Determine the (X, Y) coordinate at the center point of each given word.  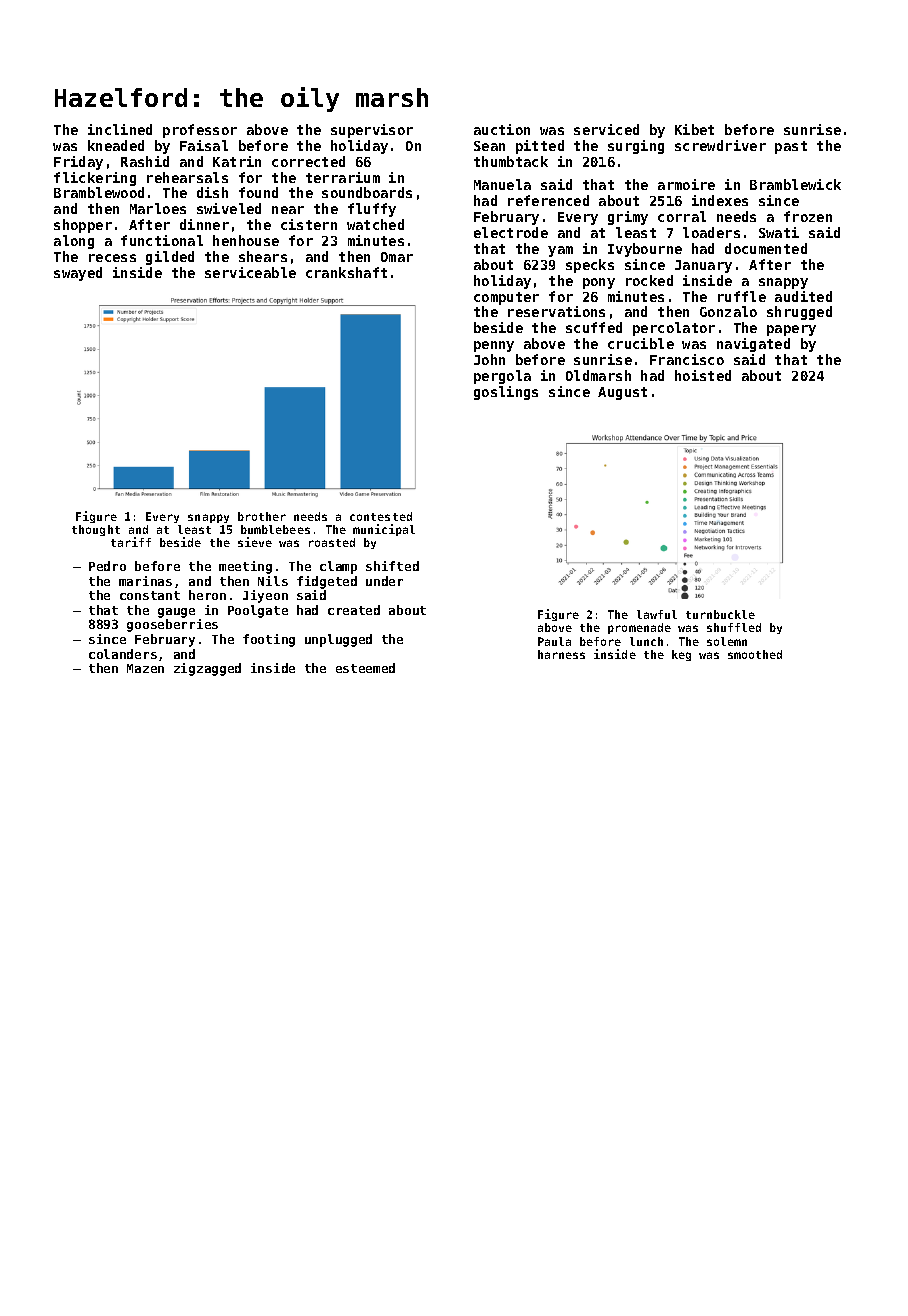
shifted (392, 566)
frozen (808, 216)
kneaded (116, 145)
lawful (657, 614)
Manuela (502, 184)
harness (561, 654)
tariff (131, 542)
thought (96, 530)
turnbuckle (720, 614)
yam (560, 251)
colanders (123, 654)
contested (381, 516)
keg (681, 655)
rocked (649, 280)
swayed (78, 274)
